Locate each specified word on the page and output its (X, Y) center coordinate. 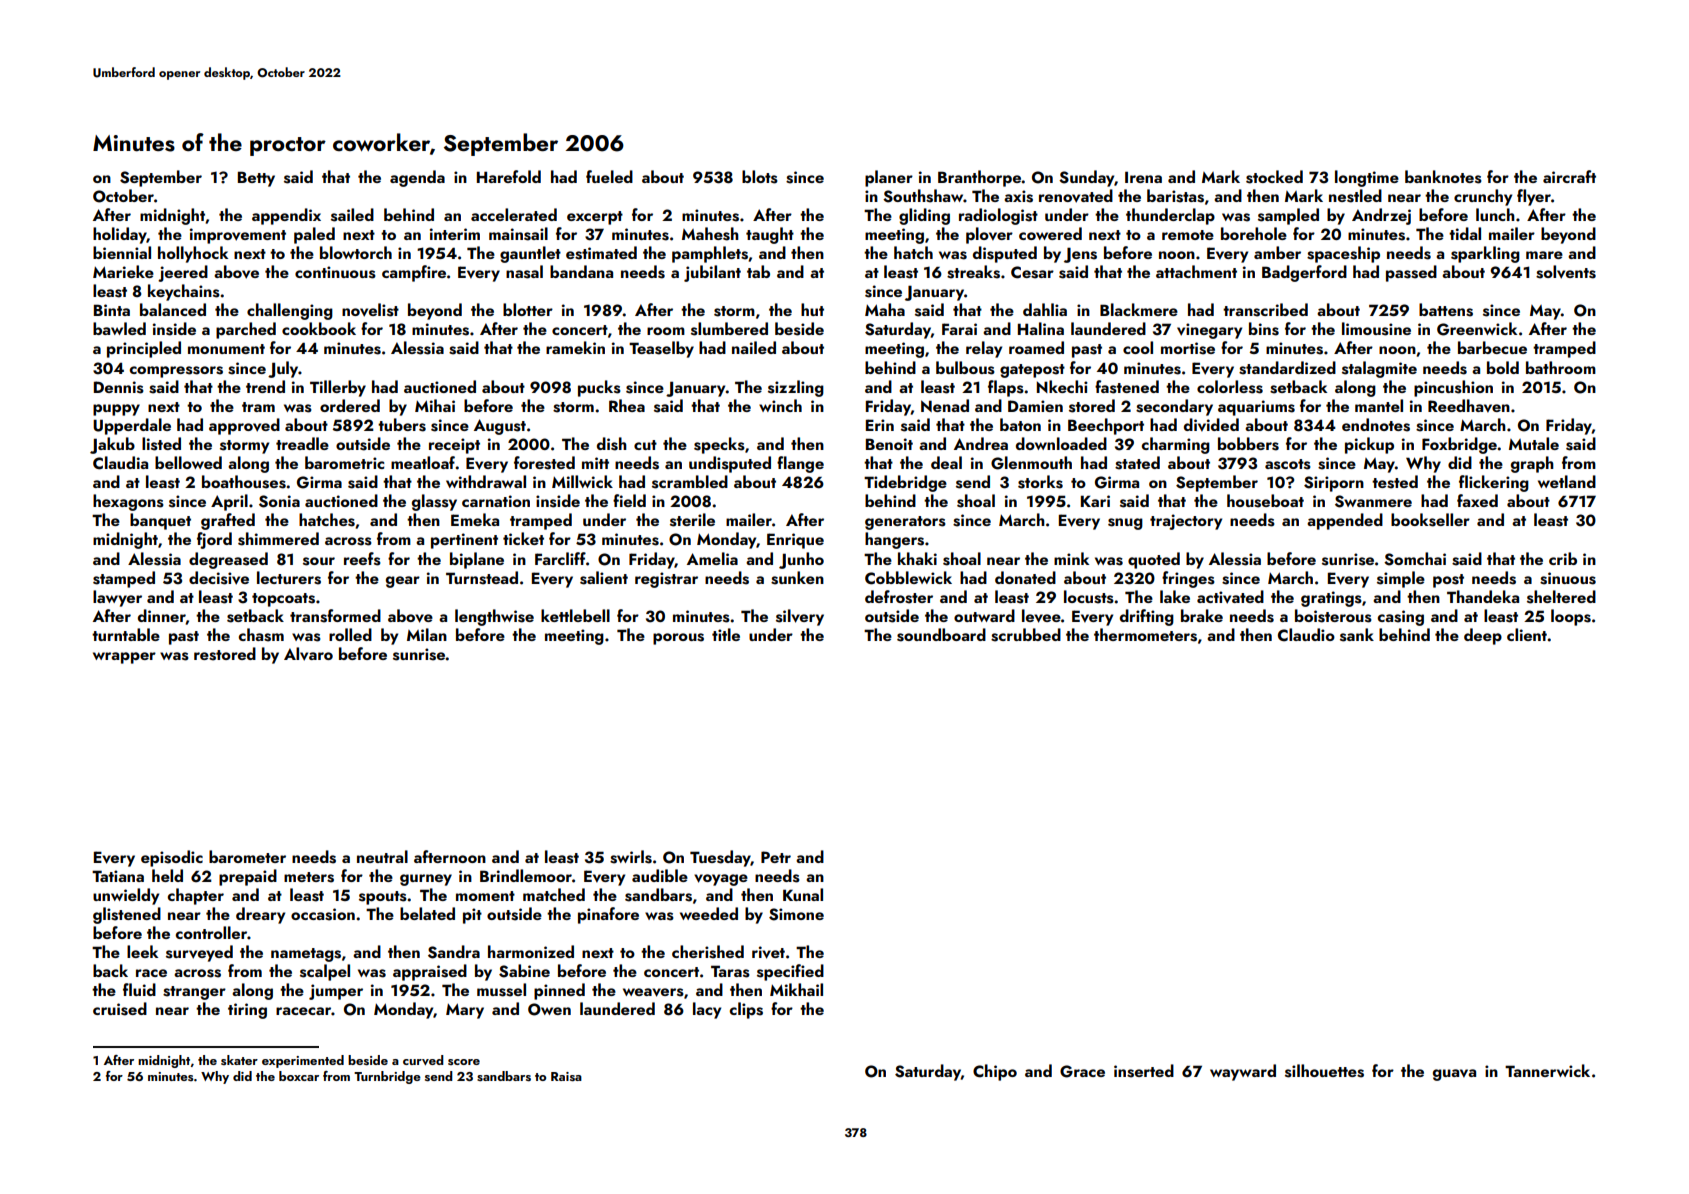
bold (1503, 367)
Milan (427, 634)
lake (1175, 596)
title (726, 634)
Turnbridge (387, 1077)
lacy (707, 1010)
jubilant (712, 273)
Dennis (119, 387)
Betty (256, 179)
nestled (1355, 196)
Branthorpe (980, 178)
